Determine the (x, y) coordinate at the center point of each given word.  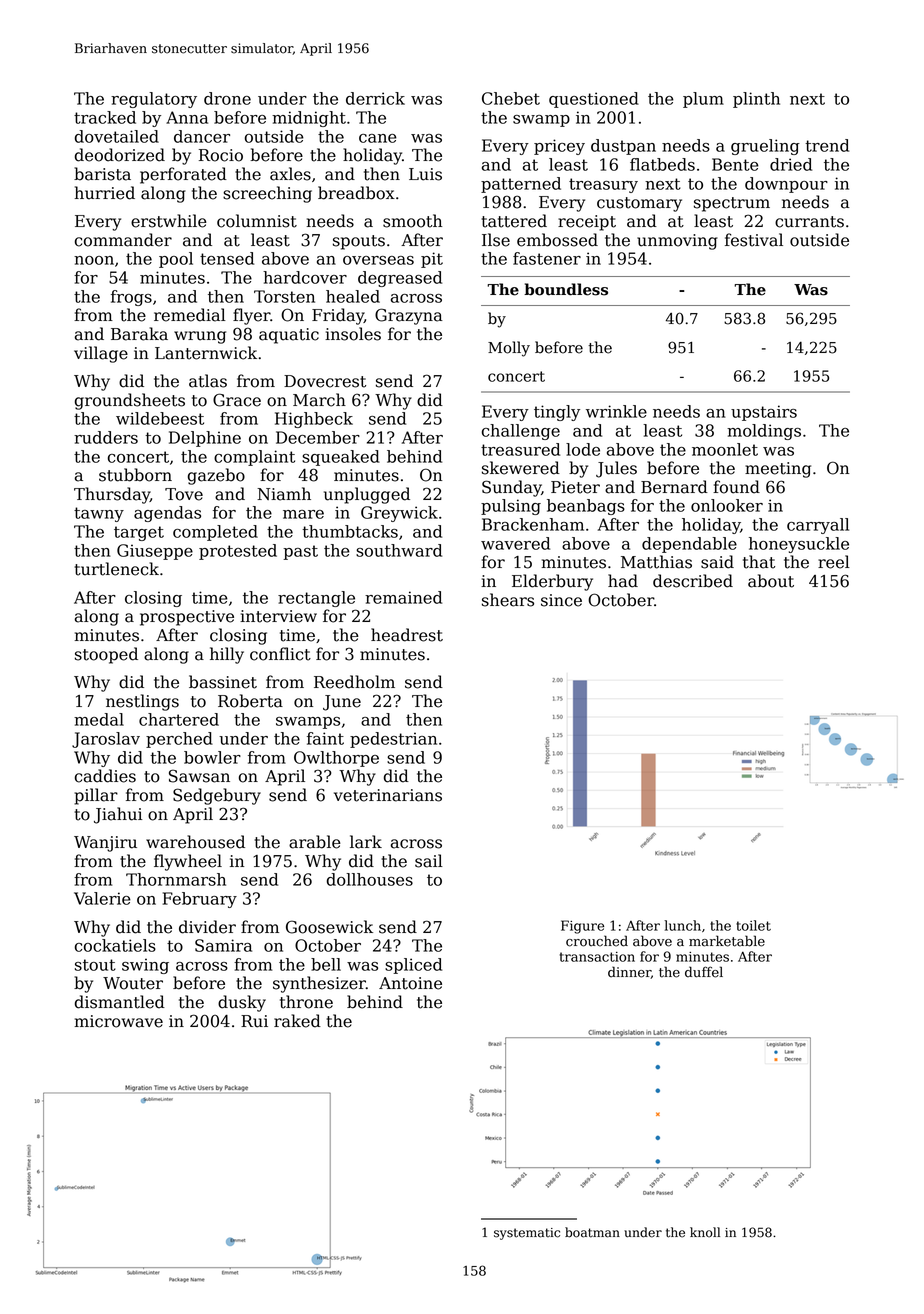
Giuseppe (155, 552)
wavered (515, 543)
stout (95, 965)
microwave (119, 1021)
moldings (764, 432)
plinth (756, 100)
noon (94, 260)
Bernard (674, 487)
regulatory (154, 100)
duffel (704, 972)
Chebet (511, 98)
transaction (597, 957)
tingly (557, 413)
